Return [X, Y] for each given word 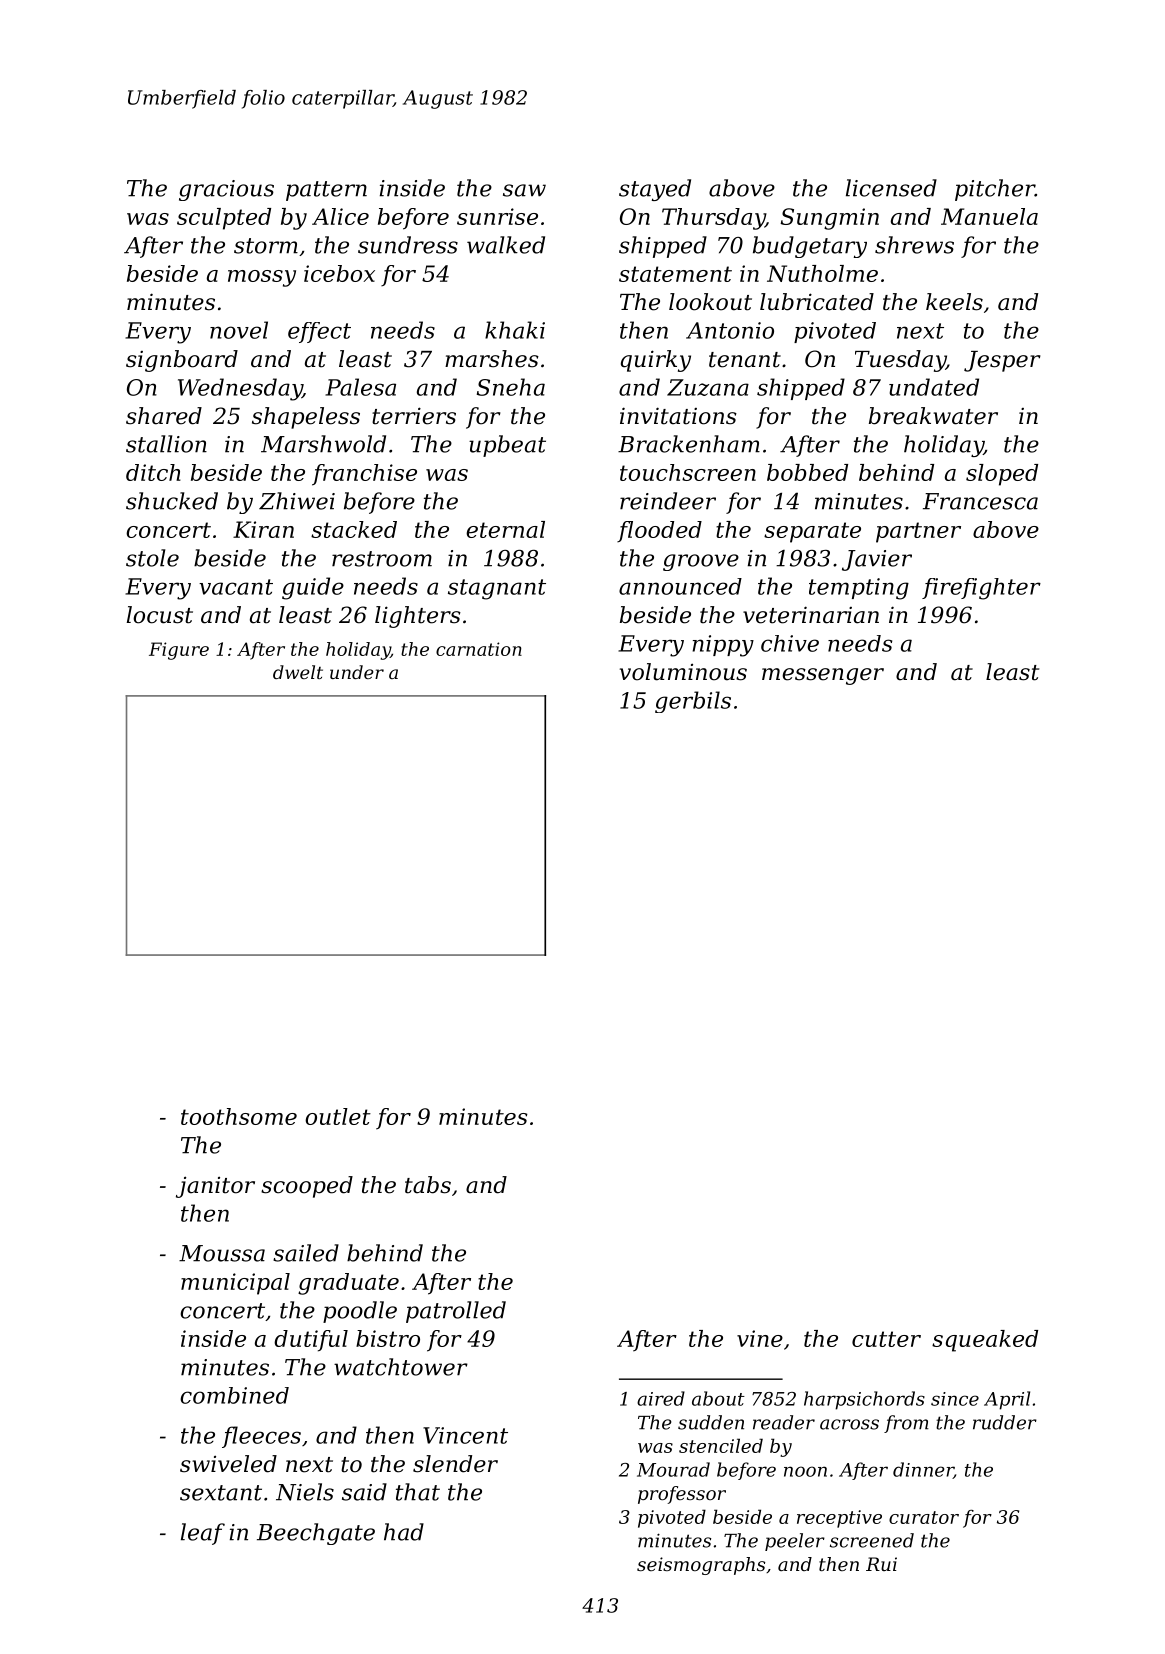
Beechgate [316, 1534]
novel [239, 330]
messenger [823, 676]
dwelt [298, 672]
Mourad [673, 1469]
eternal [505, 529]
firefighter [981, 589]
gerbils [693, 702]
